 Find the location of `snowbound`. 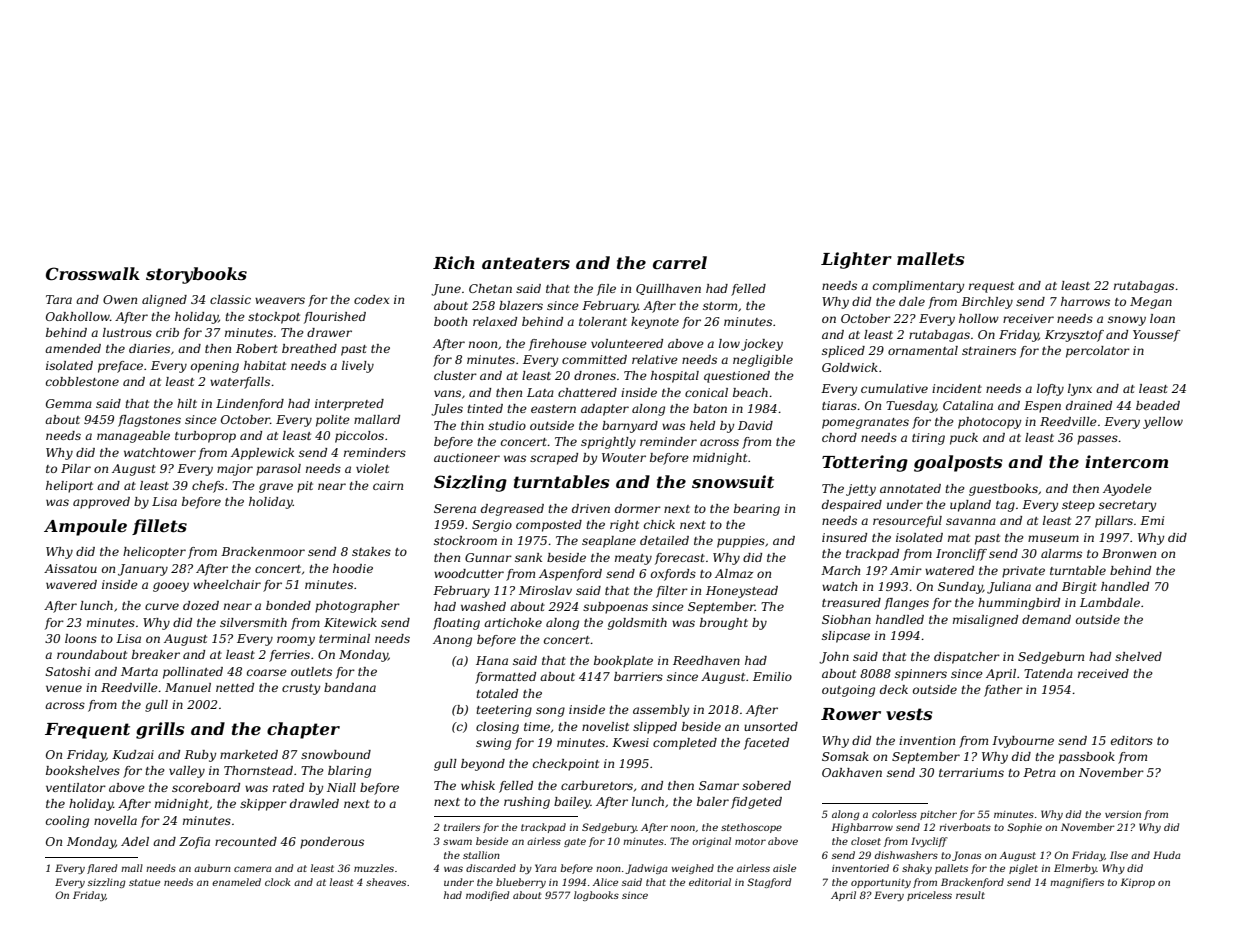

snowbound is located at coordinates (336, 754).
